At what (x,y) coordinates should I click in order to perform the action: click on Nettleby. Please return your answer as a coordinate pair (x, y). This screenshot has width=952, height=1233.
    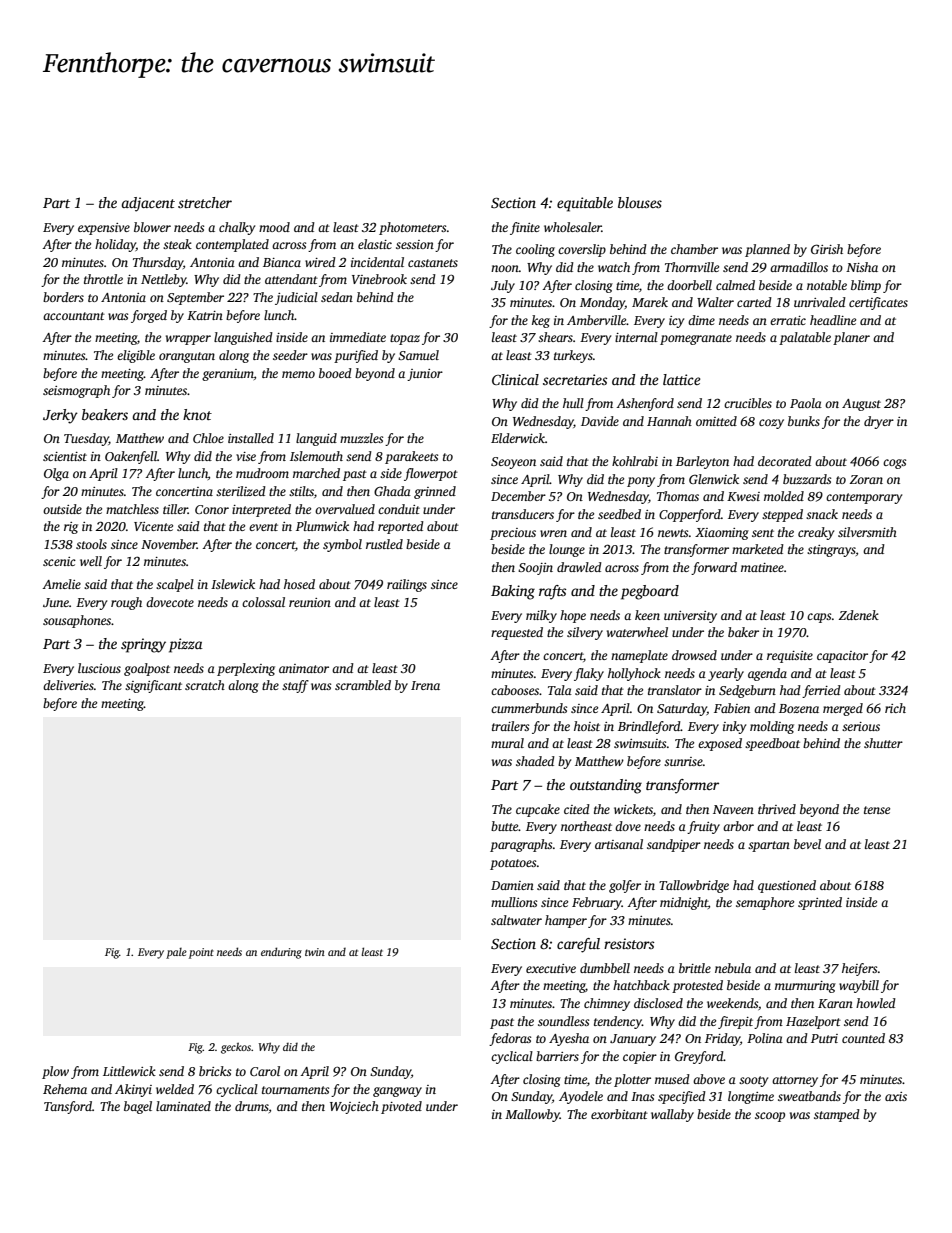
    Looking at the image, I should click on (164, 280).
